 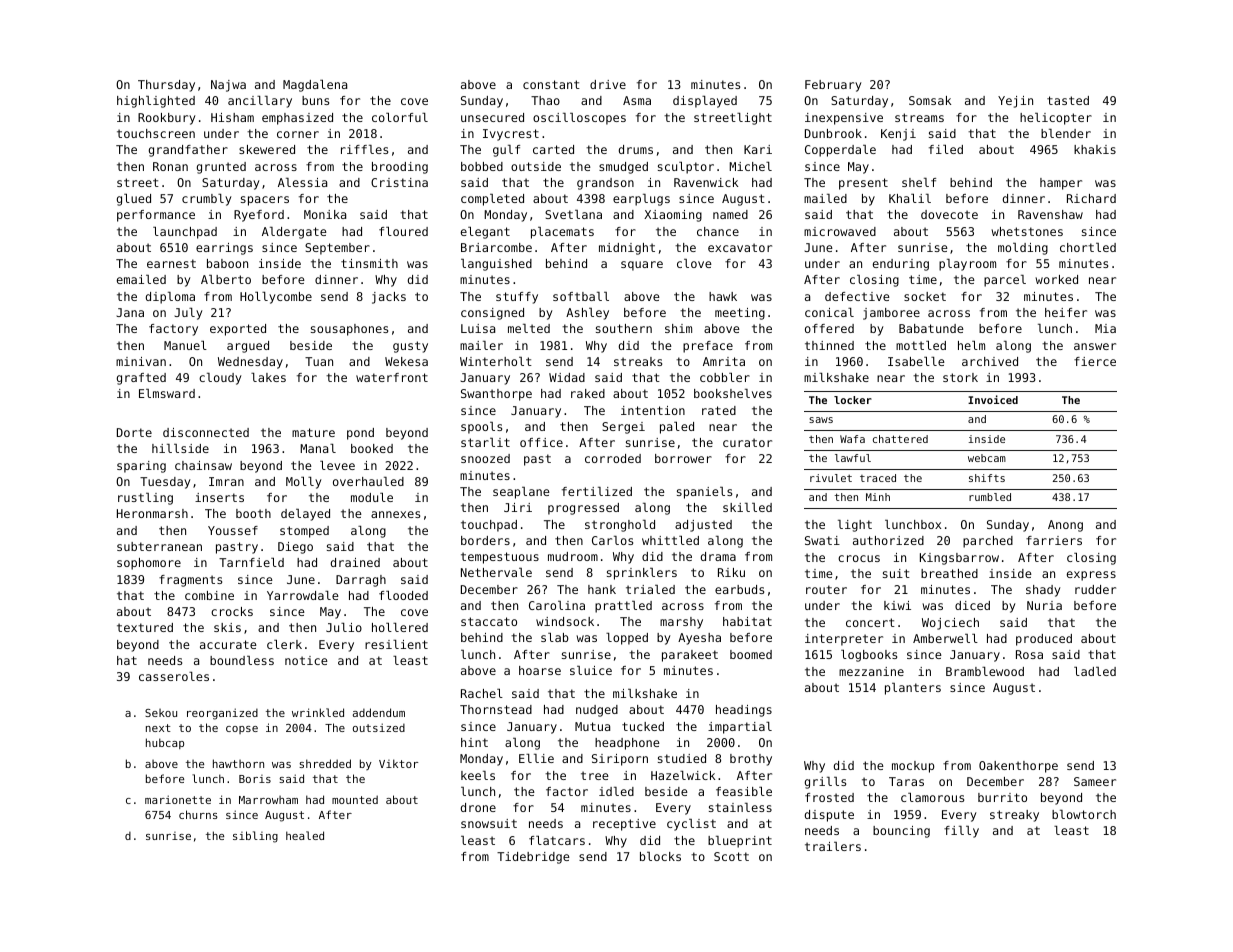 I want to click on filly, so click(x=961, y=832).
